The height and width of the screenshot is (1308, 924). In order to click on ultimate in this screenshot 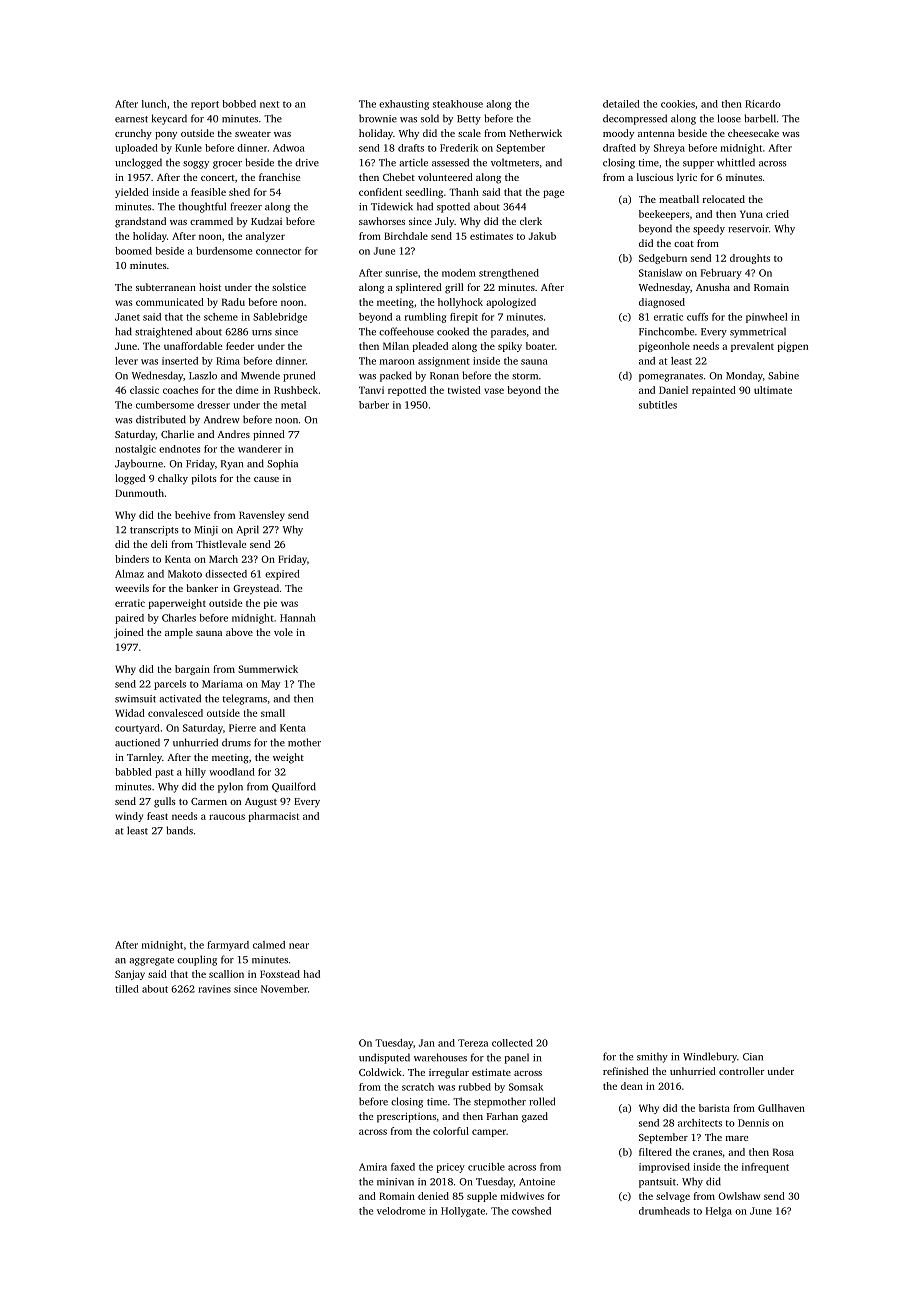, I will do `click(773, 390)`.
